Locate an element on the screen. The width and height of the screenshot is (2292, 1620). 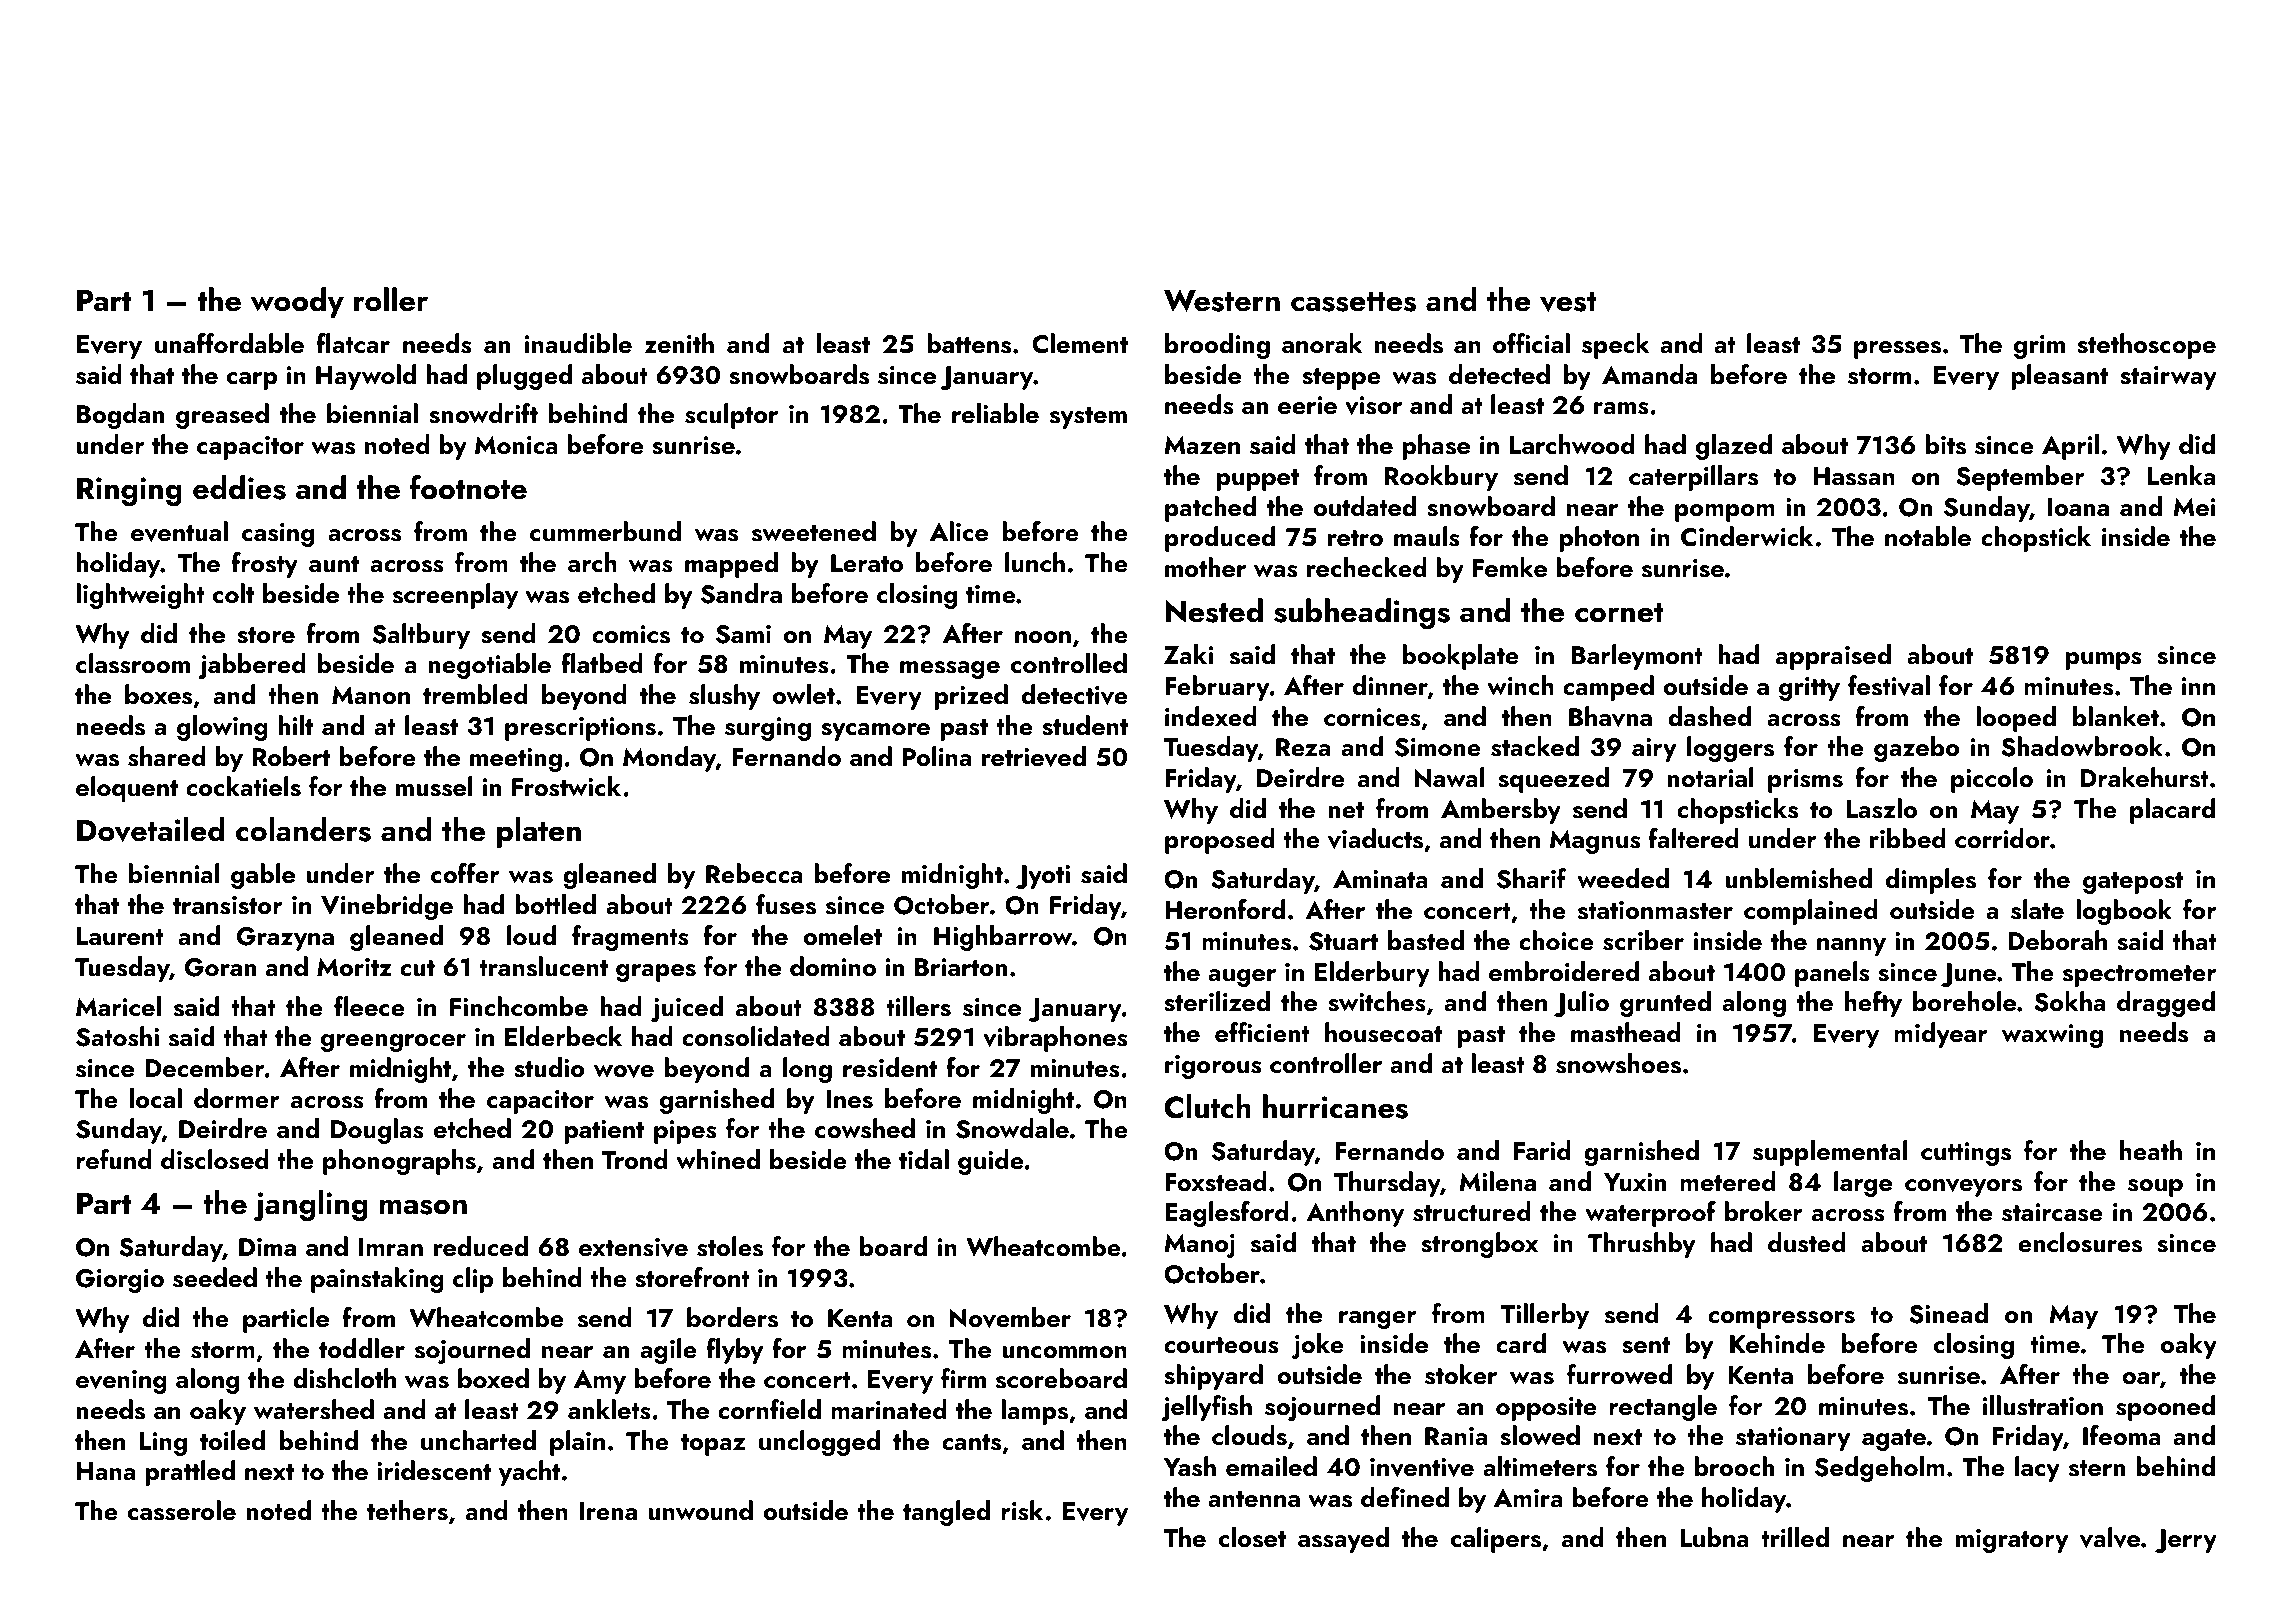
Jerry is located at coordinates (2186, 1541).
